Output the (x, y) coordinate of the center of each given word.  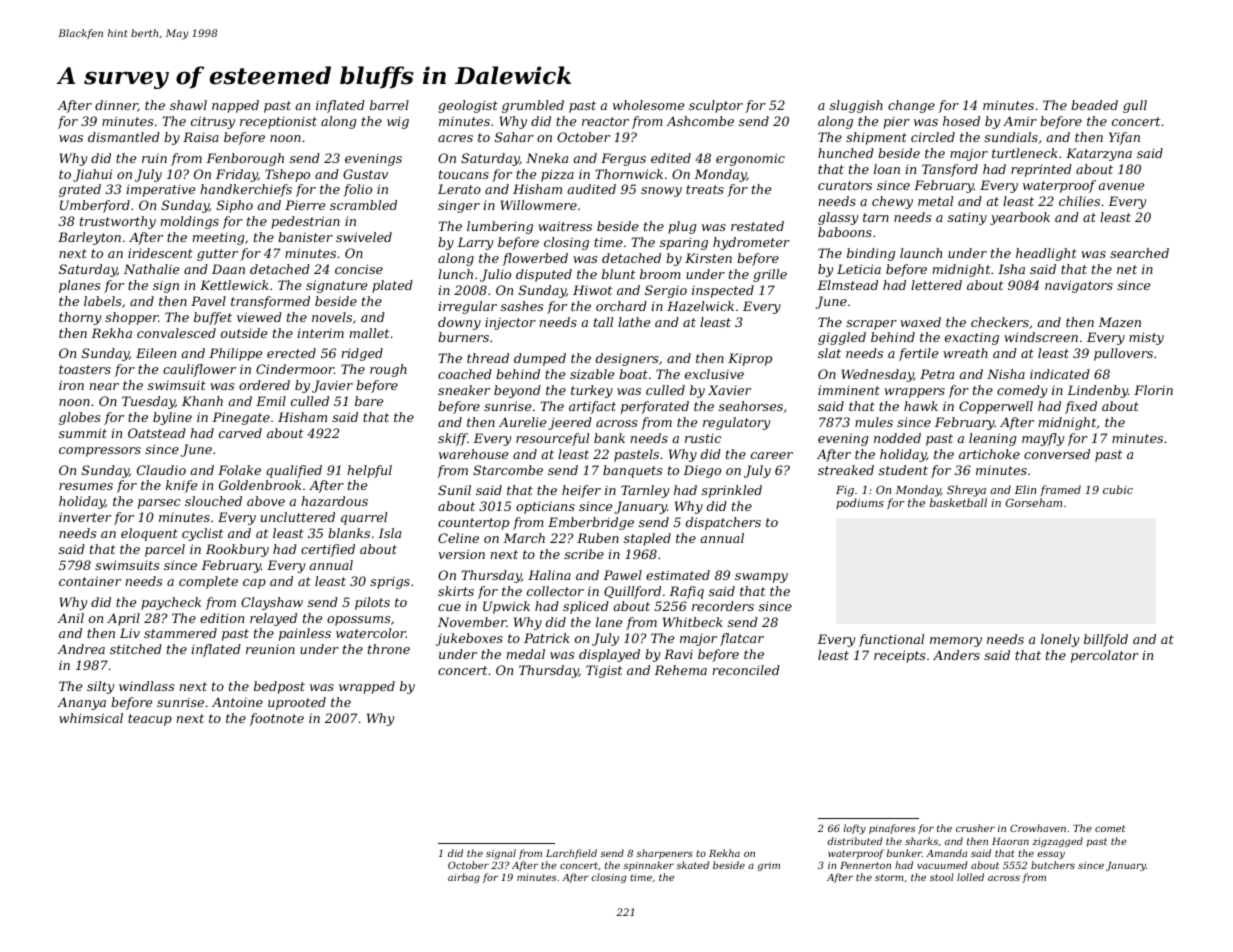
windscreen (1041, 337)
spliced (586, 607)
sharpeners (664, 854)
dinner (116, 106)
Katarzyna (1099, 154)
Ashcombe (700, 121)
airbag (464, 878)
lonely (1060, 640)
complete (208, 582)
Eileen (156, 353)
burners (463, 337)
